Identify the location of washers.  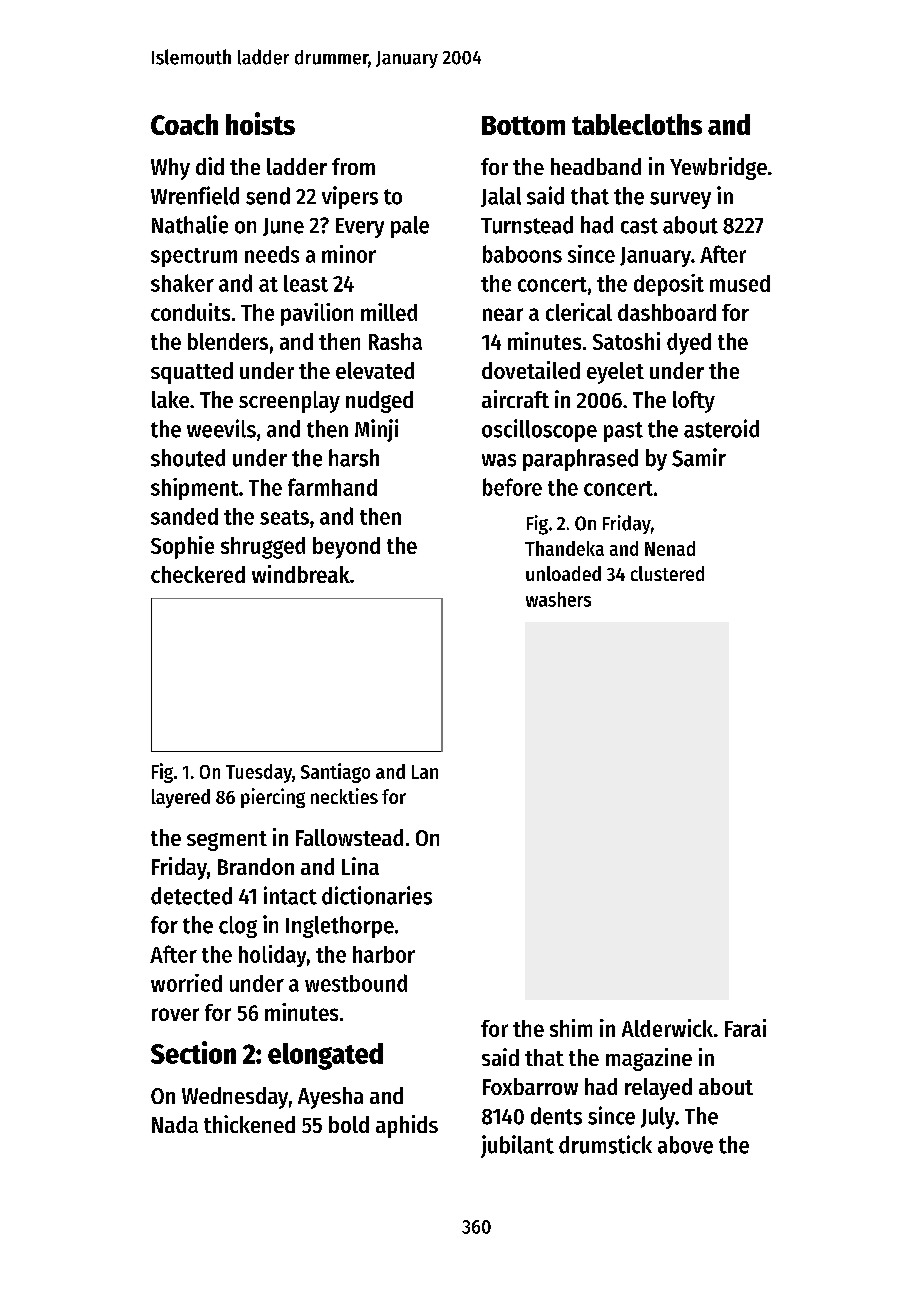
(558, 599).
